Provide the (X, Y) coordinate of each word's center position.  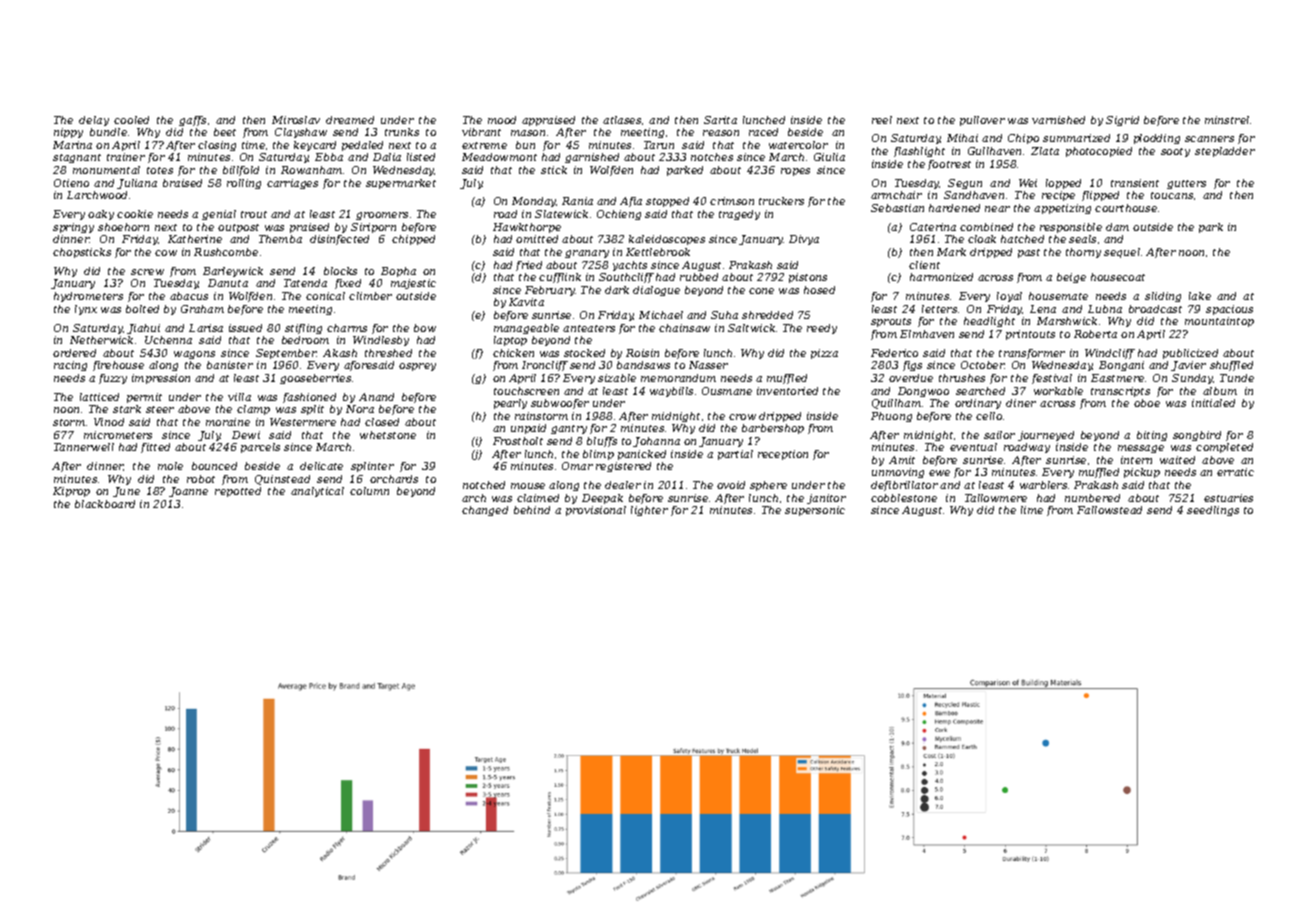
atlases (622, 120)
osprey (417, 367)
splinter (372, 467)
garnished (592, 158)
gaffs (192, 121)
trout (254, 214)
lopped (1063, 184)
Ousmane (727, 391)
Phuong (891, 417)
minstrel (1227, 120)
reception (783, 455)
